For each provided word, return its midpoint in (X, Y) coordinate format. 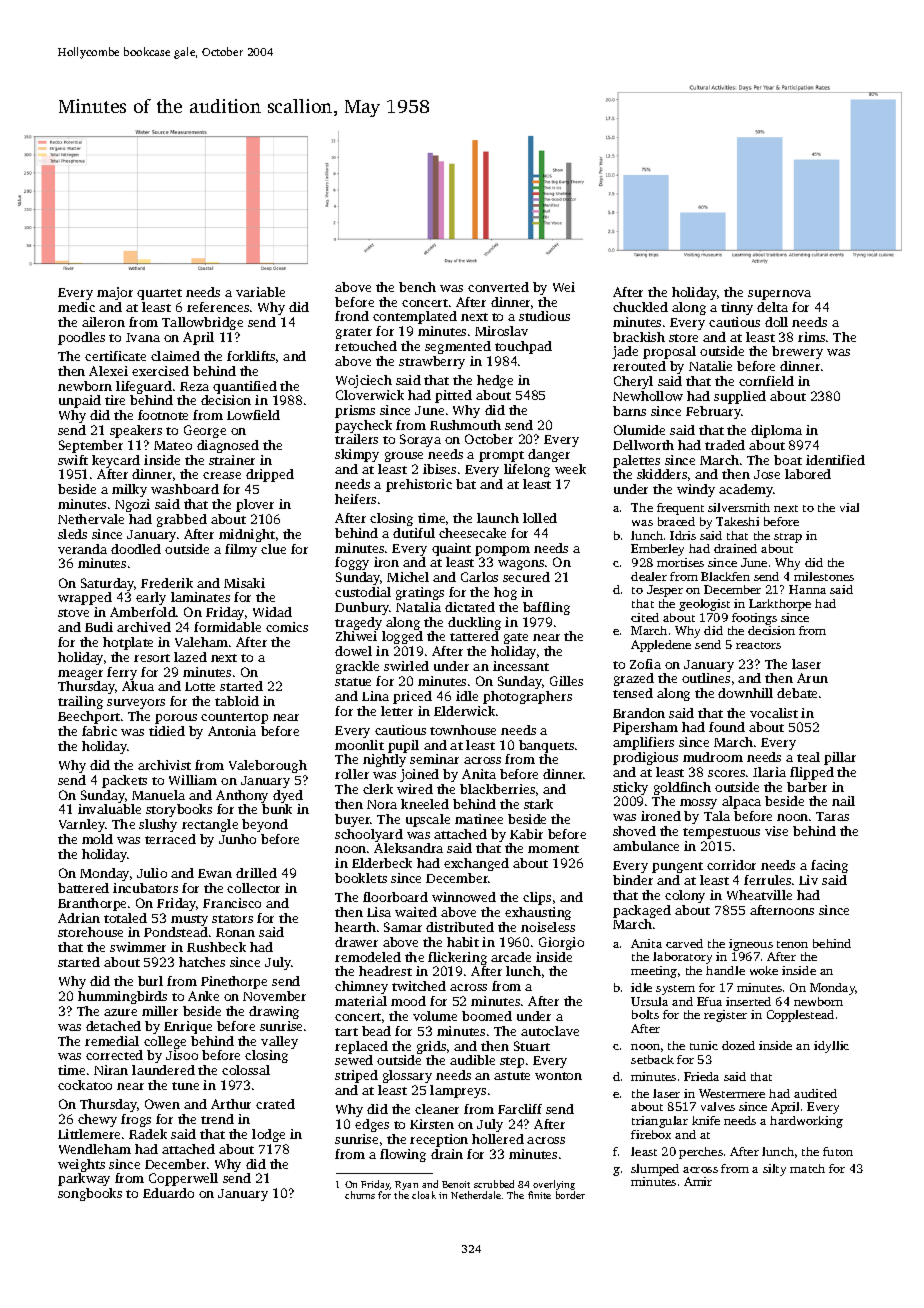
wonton (558, 1076)
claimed (175, 356)
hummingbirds (122, 997)
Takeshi (737, 521)
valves (718, 1106)
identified (835, 460)
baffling (546, 608)
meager (80, 675)
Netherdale (476, 1195)
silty (774, 1170)
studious (544, 316)
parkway (84, 1179)
